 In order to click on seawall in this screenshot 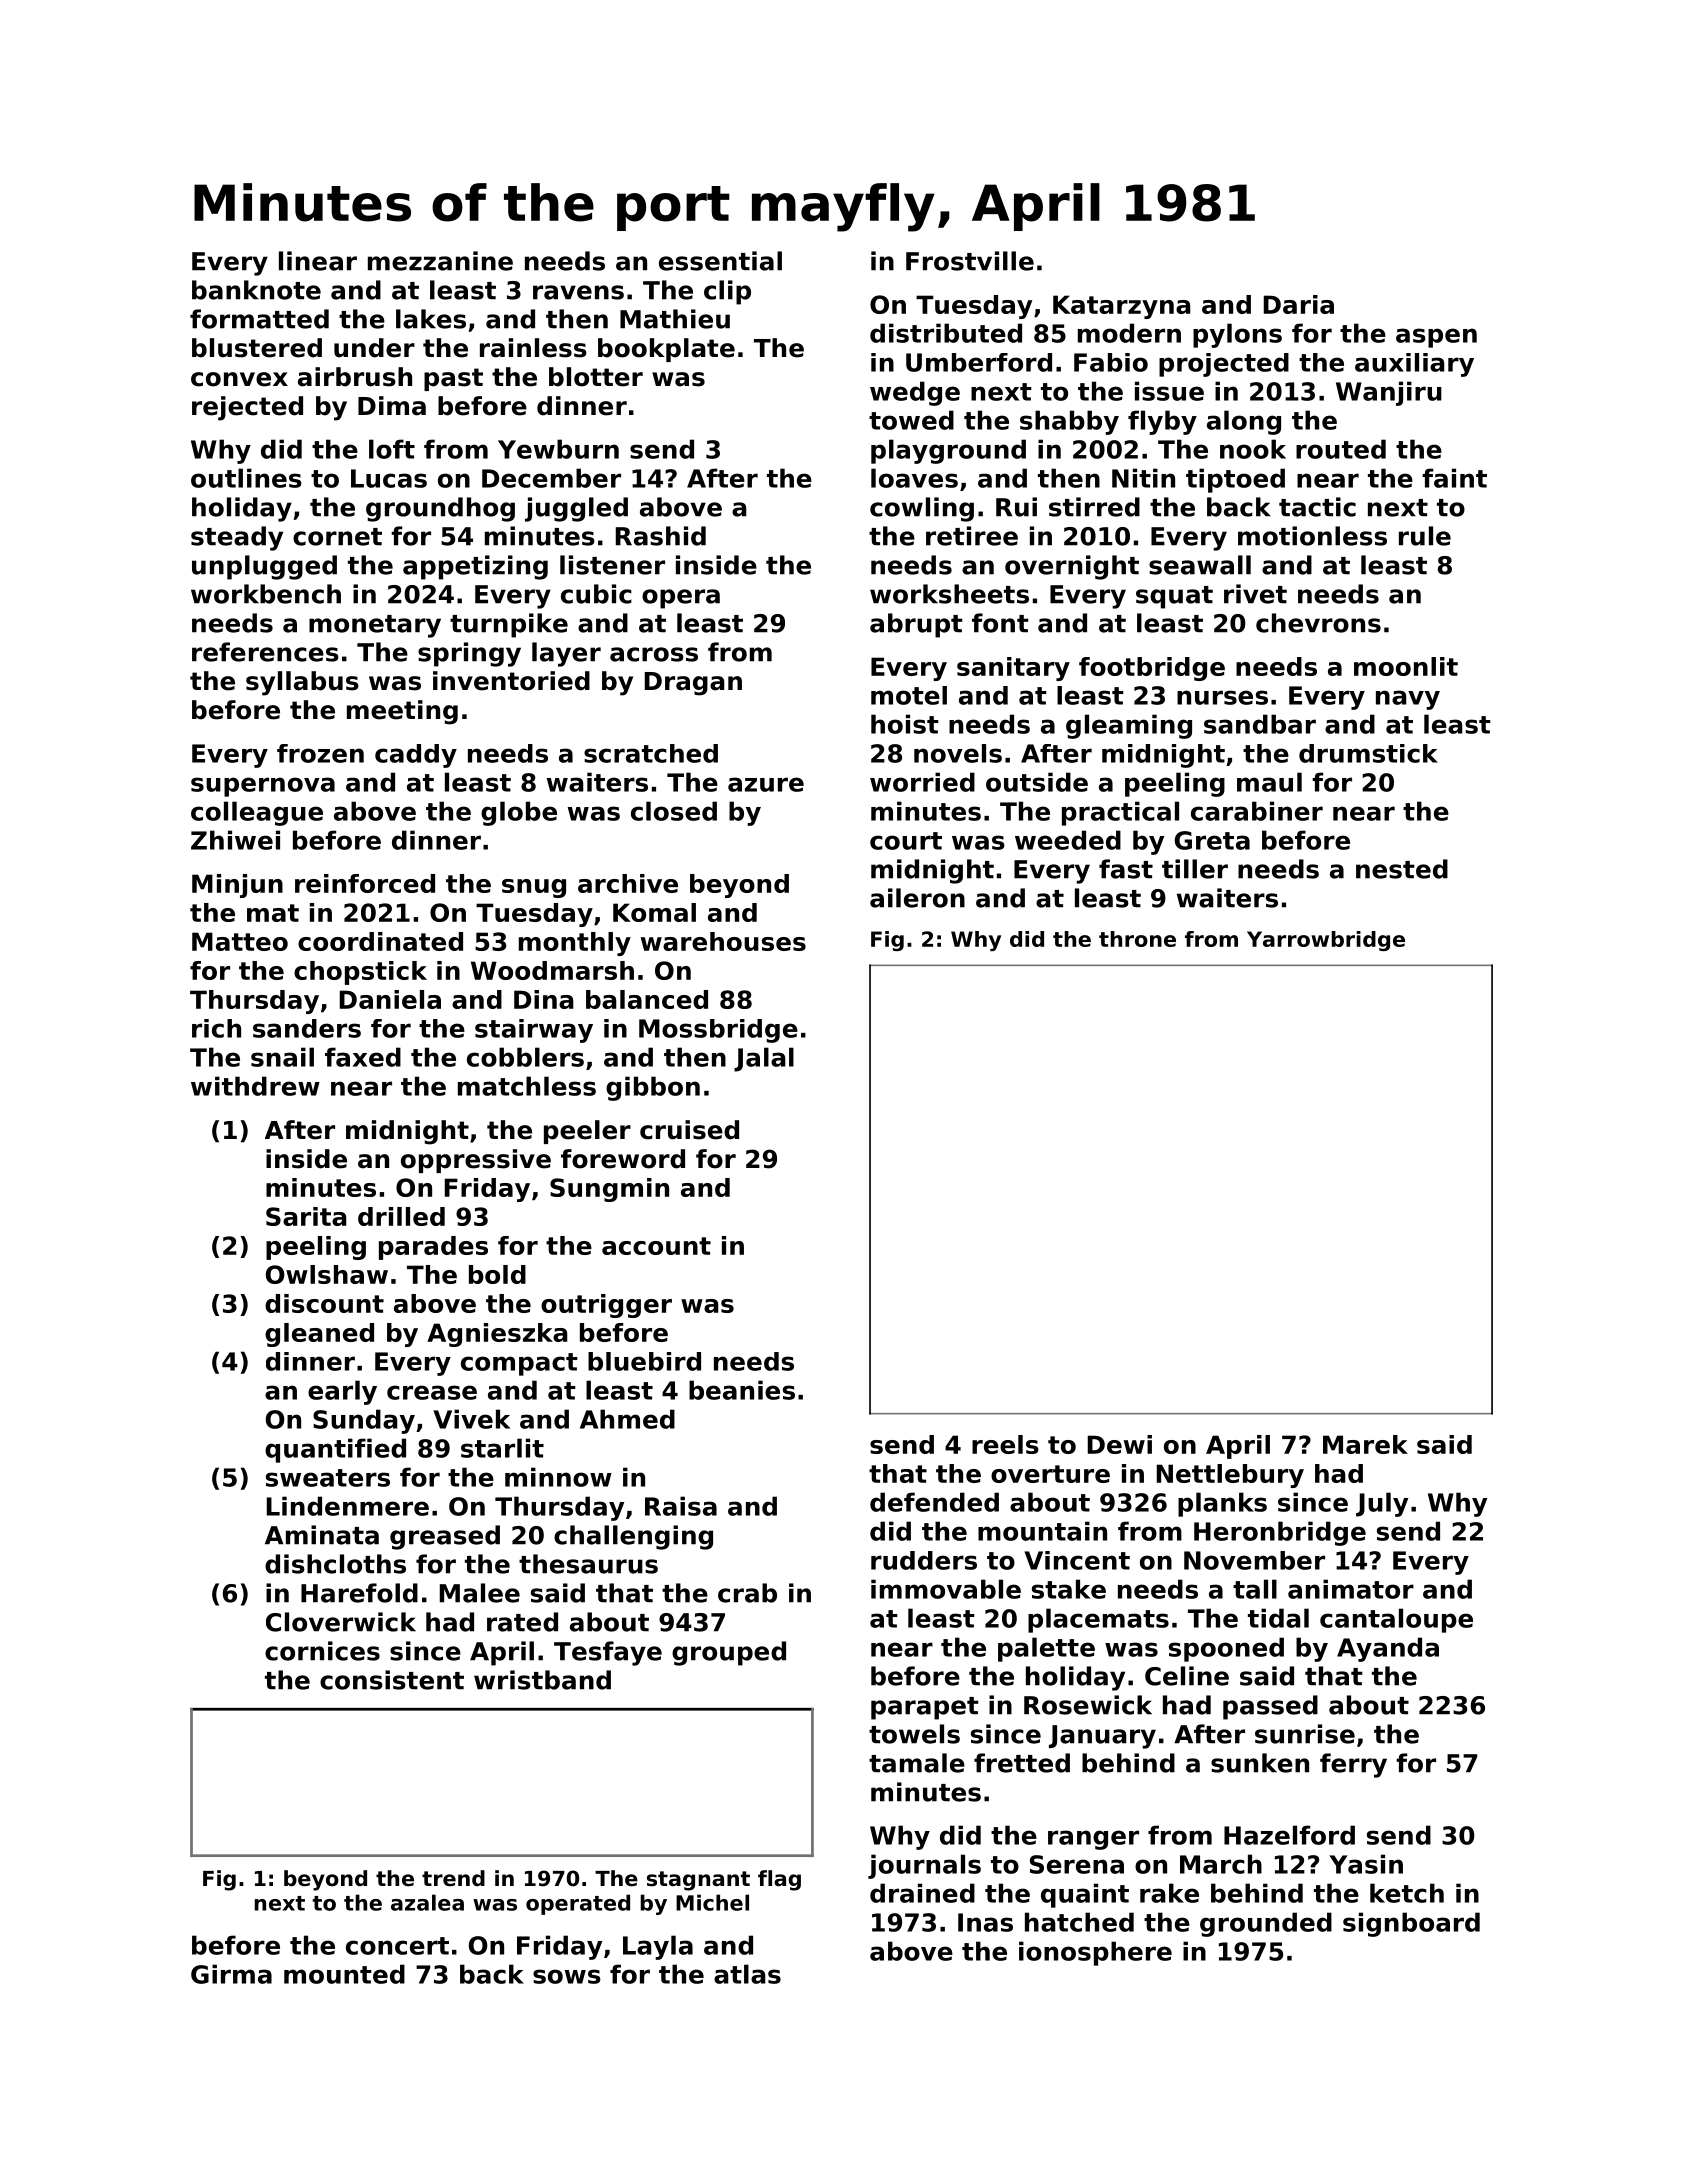, I will do `click(1200, 565)`.
